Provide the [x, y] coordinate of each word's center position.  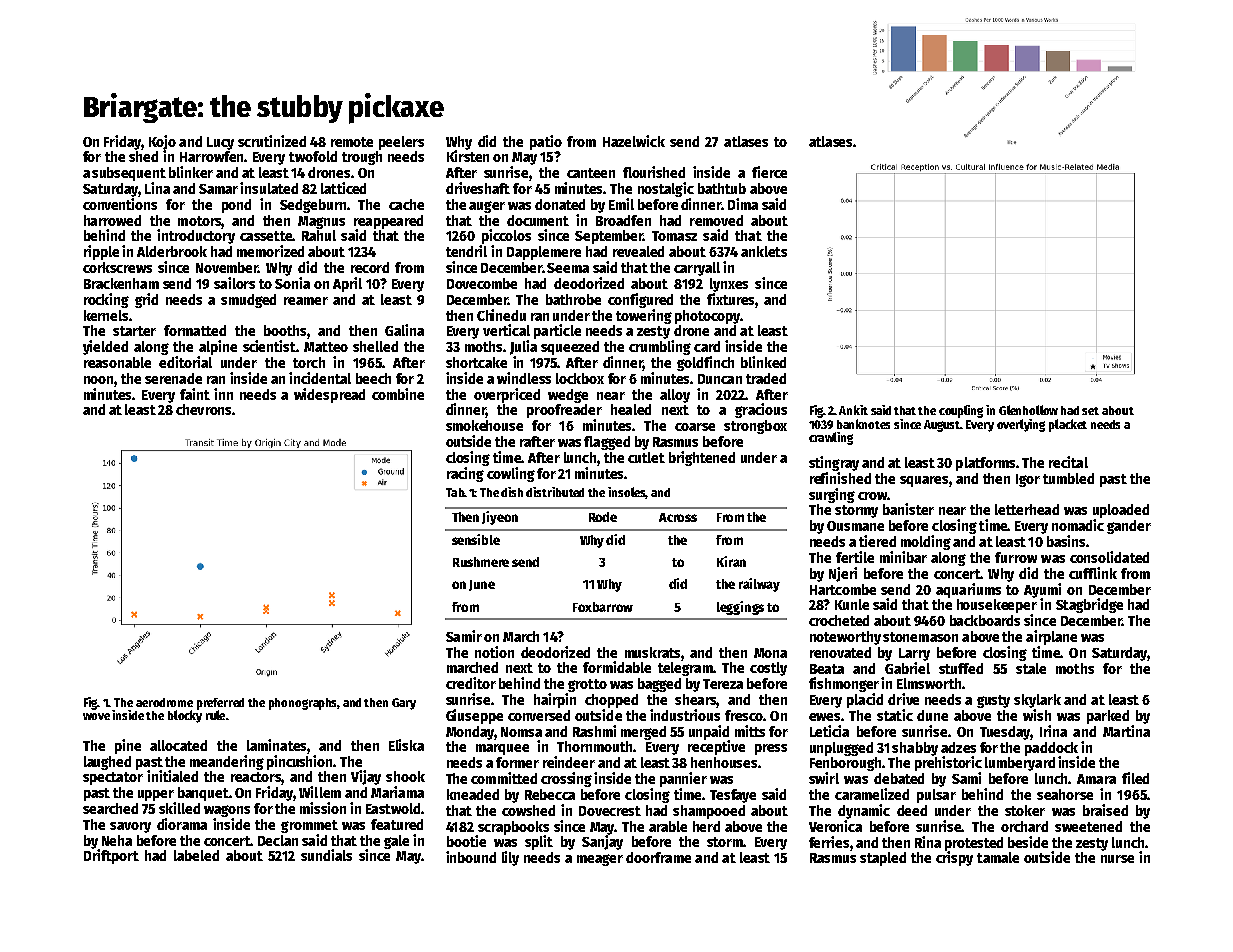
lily [510, 858]
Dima [743, 204]
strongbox [755, 427]
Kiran [731, 561]
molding [926, 542]
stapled [883, 859]
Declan [278, 840]
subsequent [129, 174]
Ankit [853, 410]
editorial [185, 362]
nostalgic [666, 189]
